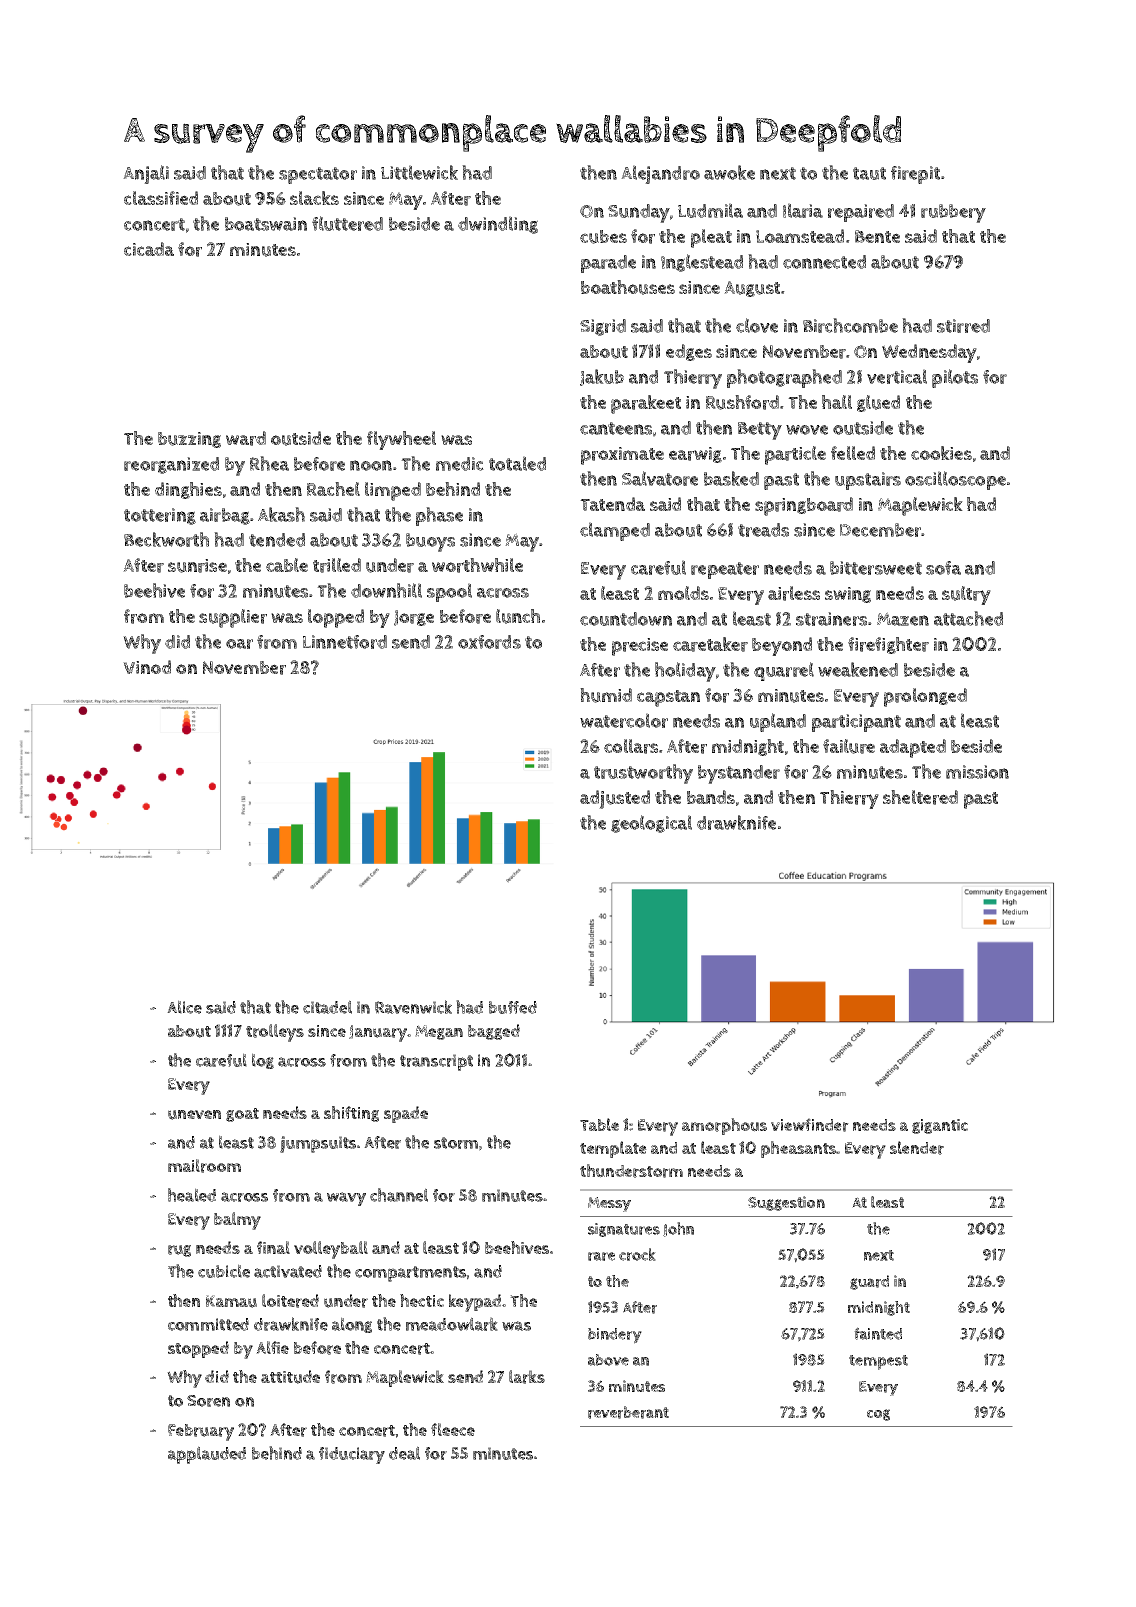 The height and width of the screenshot is (1607, 1136). I want to click on adjusted, so click(615, 799).
